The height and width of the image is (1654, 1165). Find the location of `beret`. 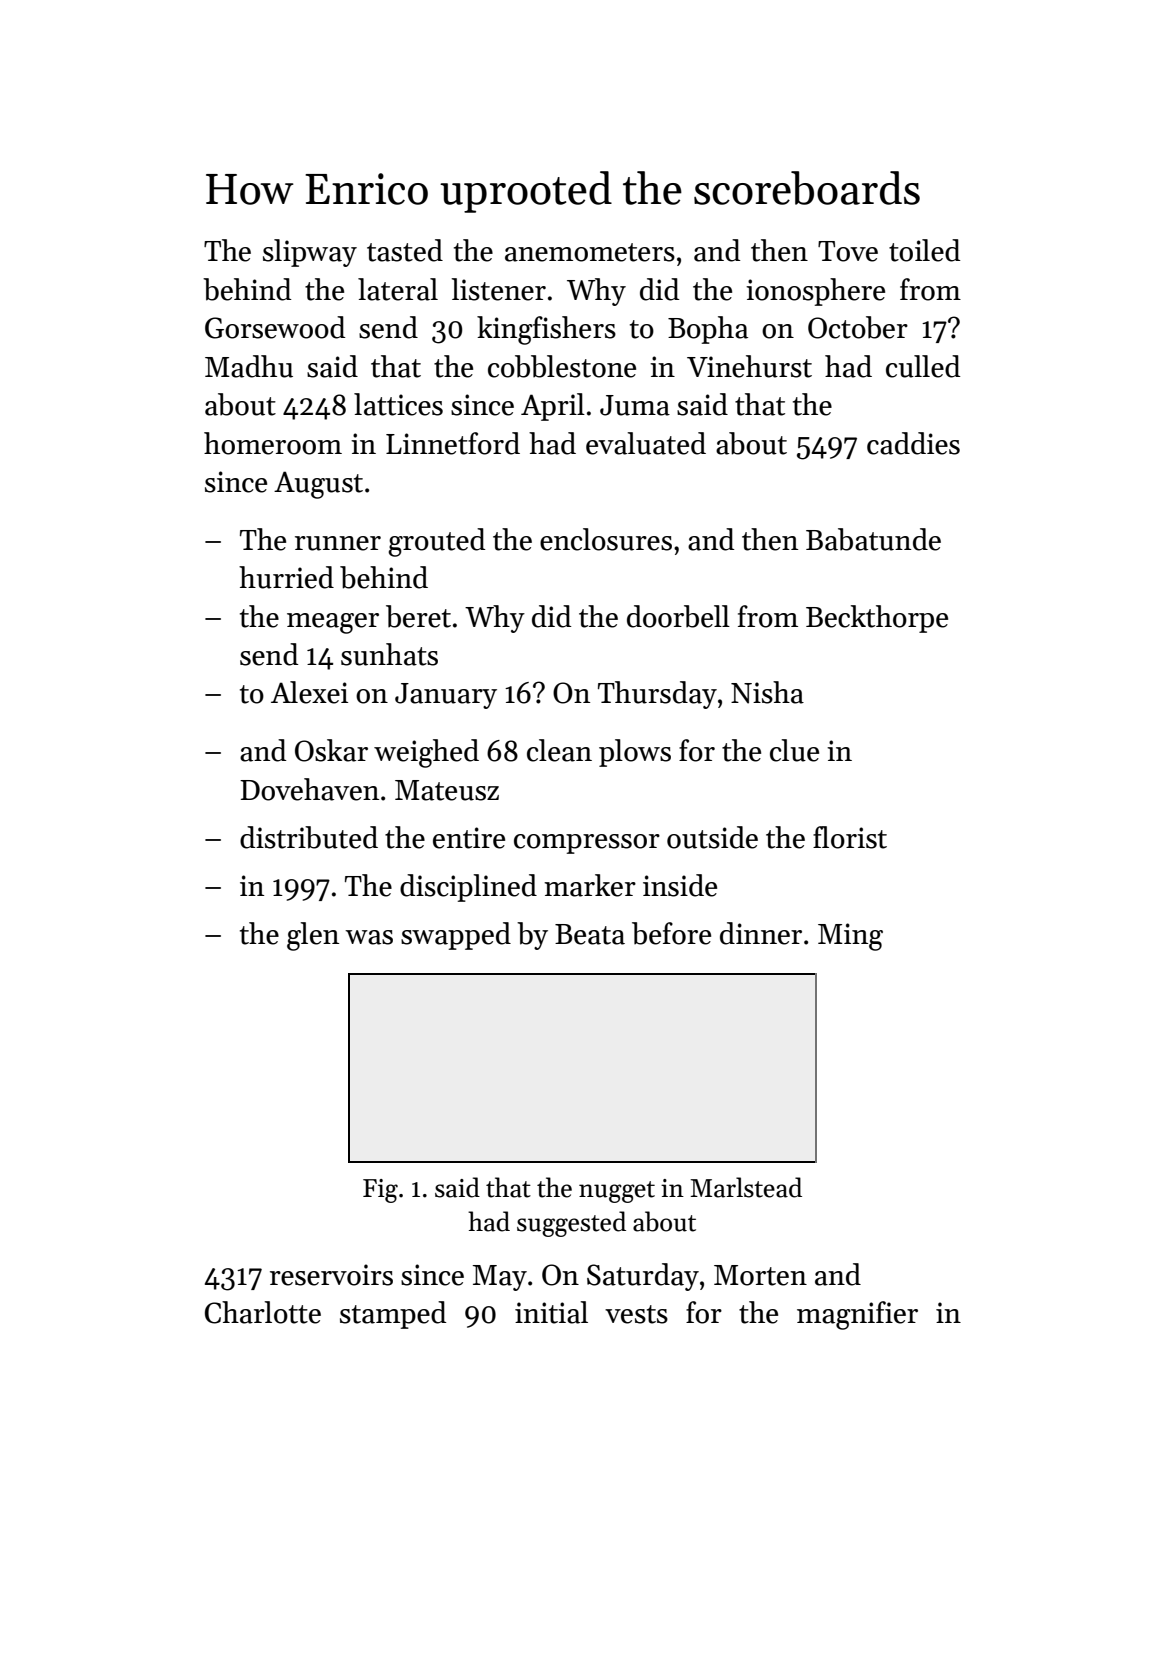

beret is located at coordinates (418, 616).
